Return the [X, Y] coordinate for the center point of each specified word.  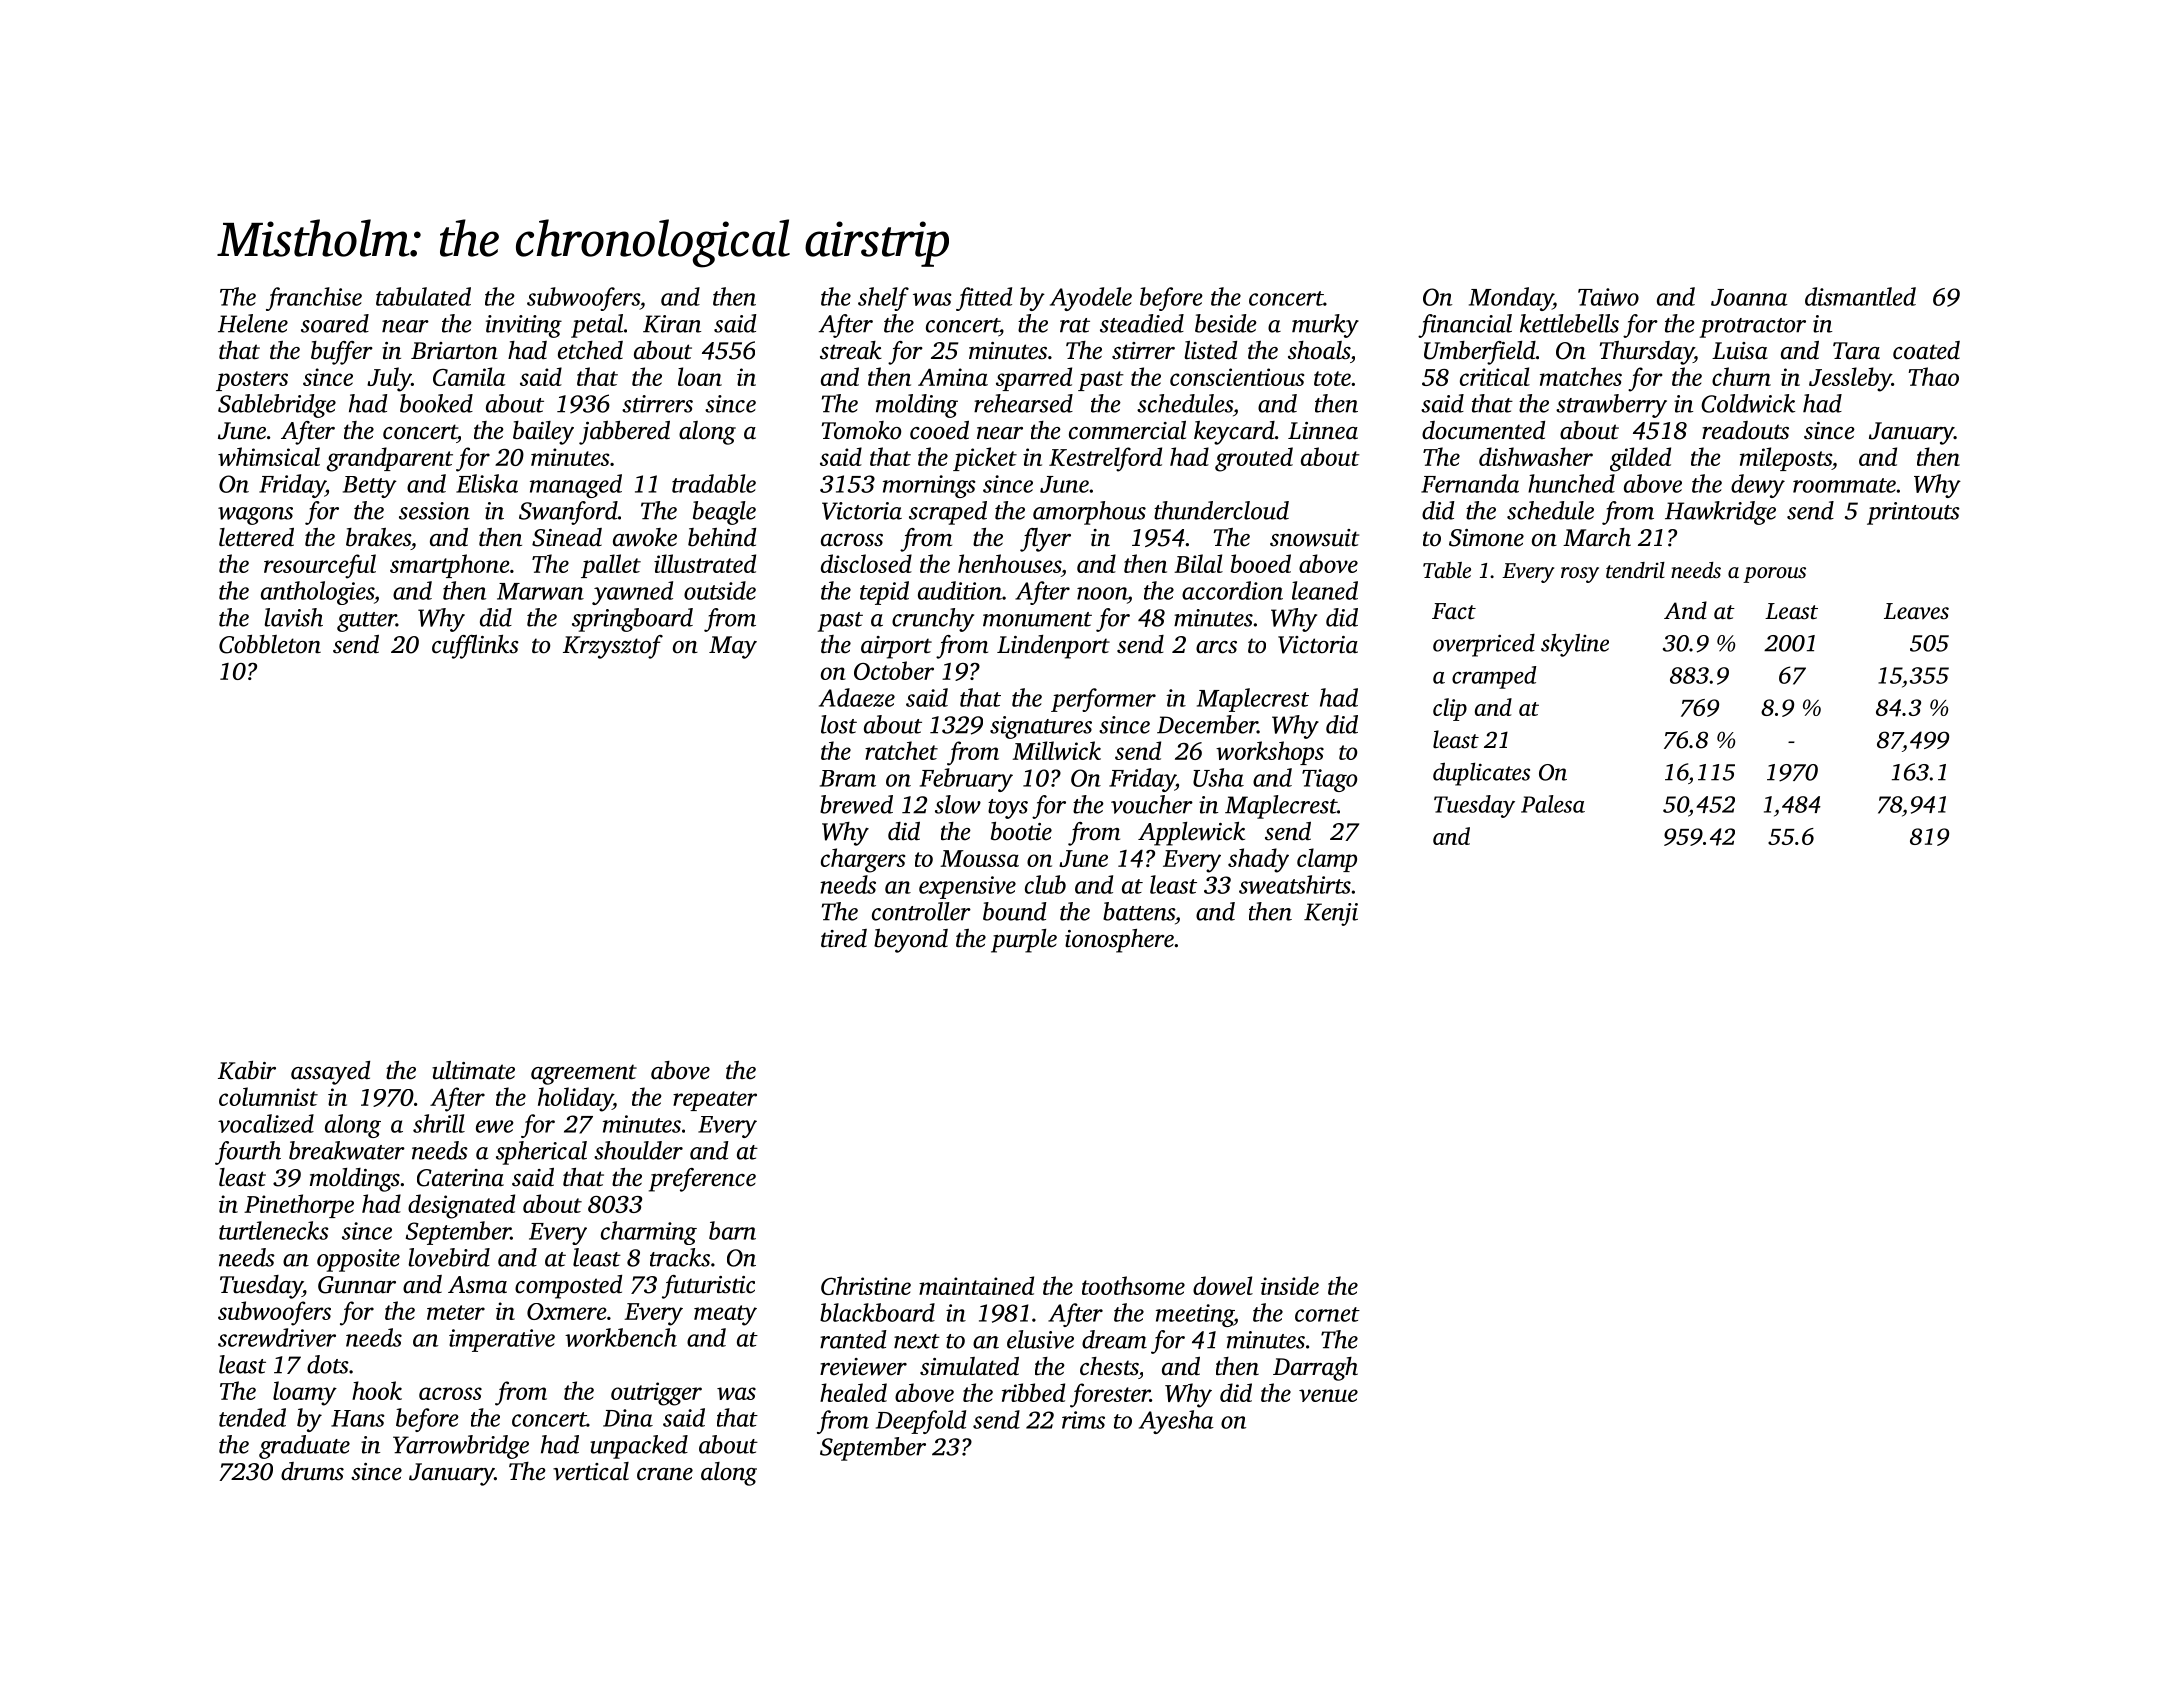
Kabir [247, 1070]
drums [312, 1471]
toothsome [1133, 1285]
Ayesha [1176, 1422]
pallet [611, 566]
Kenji [1331, 914]
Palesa [1553, 804]
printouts [1913, 513]
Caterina [460, 1178]
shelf [883, 299]
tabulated [423, 296]
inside [1290, 1285]
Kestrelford [1105, 459]
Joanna [1749, 297]
